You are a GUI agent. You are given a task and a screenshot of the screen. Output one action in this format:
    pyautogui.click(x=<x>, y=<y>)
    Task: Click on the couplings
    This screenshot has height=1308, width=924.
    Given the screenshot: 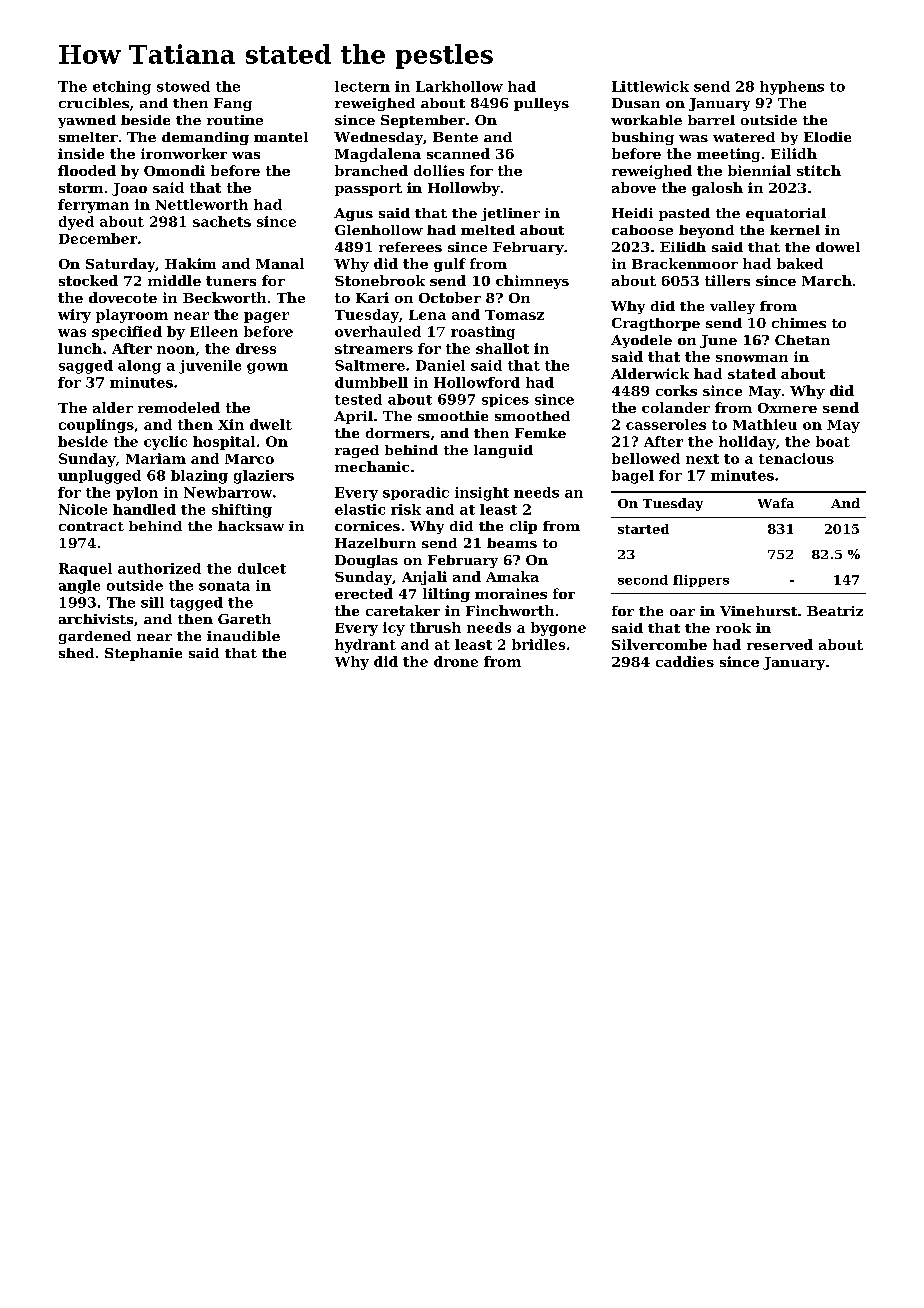 What is the action you would take?
    pyautogui.click(x=96, y=426)
